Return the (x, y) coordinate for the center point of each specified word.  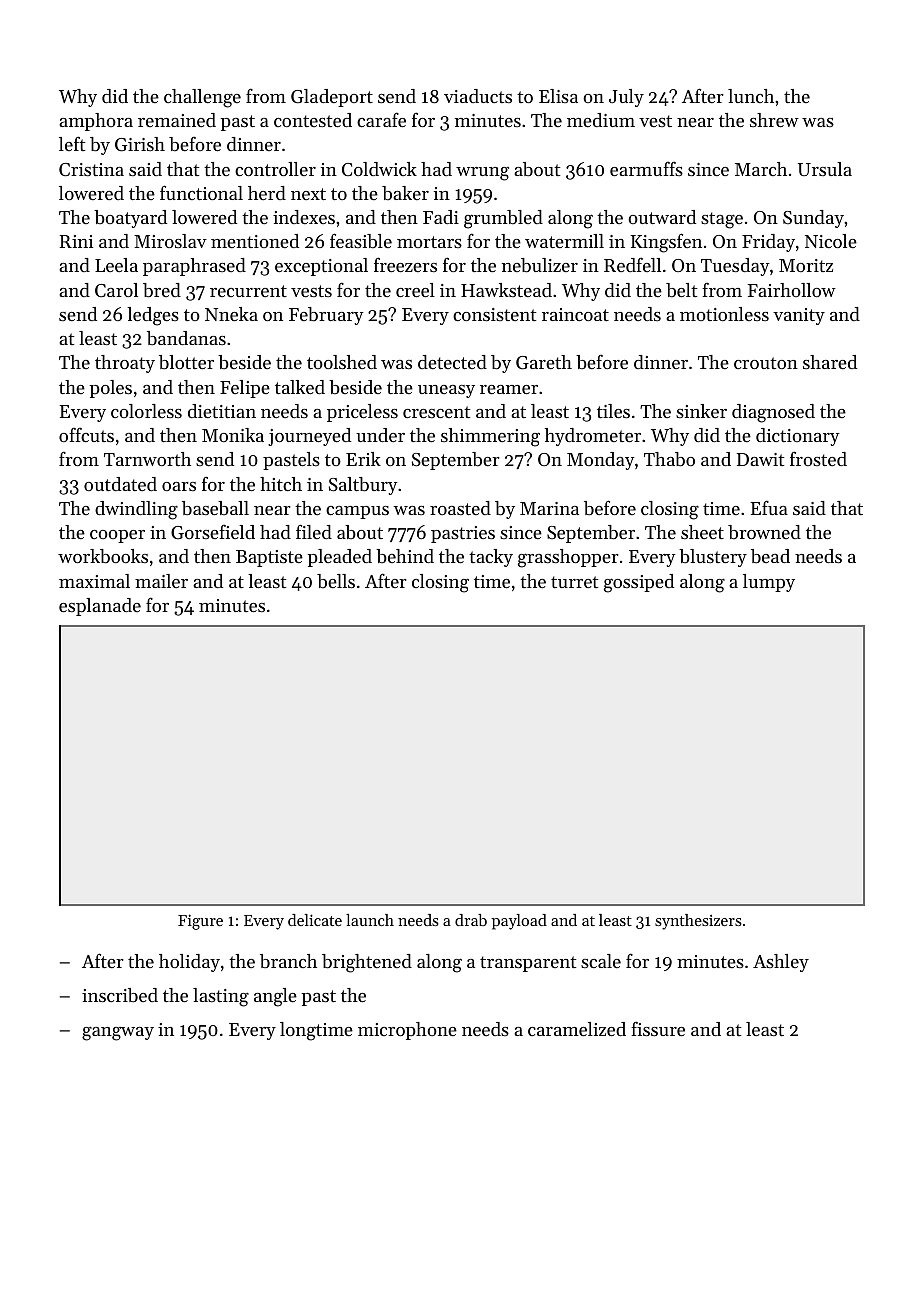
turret (574, 582)
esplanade (100, 607)
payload (519, 922)
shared (830, 362)
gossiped (639, 583)
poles (110, 389)
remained (177, 120)
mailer (161, 581)
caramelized (577, 1029)
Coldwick (379, 169)
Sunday (813, 219)
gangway (118, 1033)
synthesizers (698, 922)
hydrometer (593, 437)
